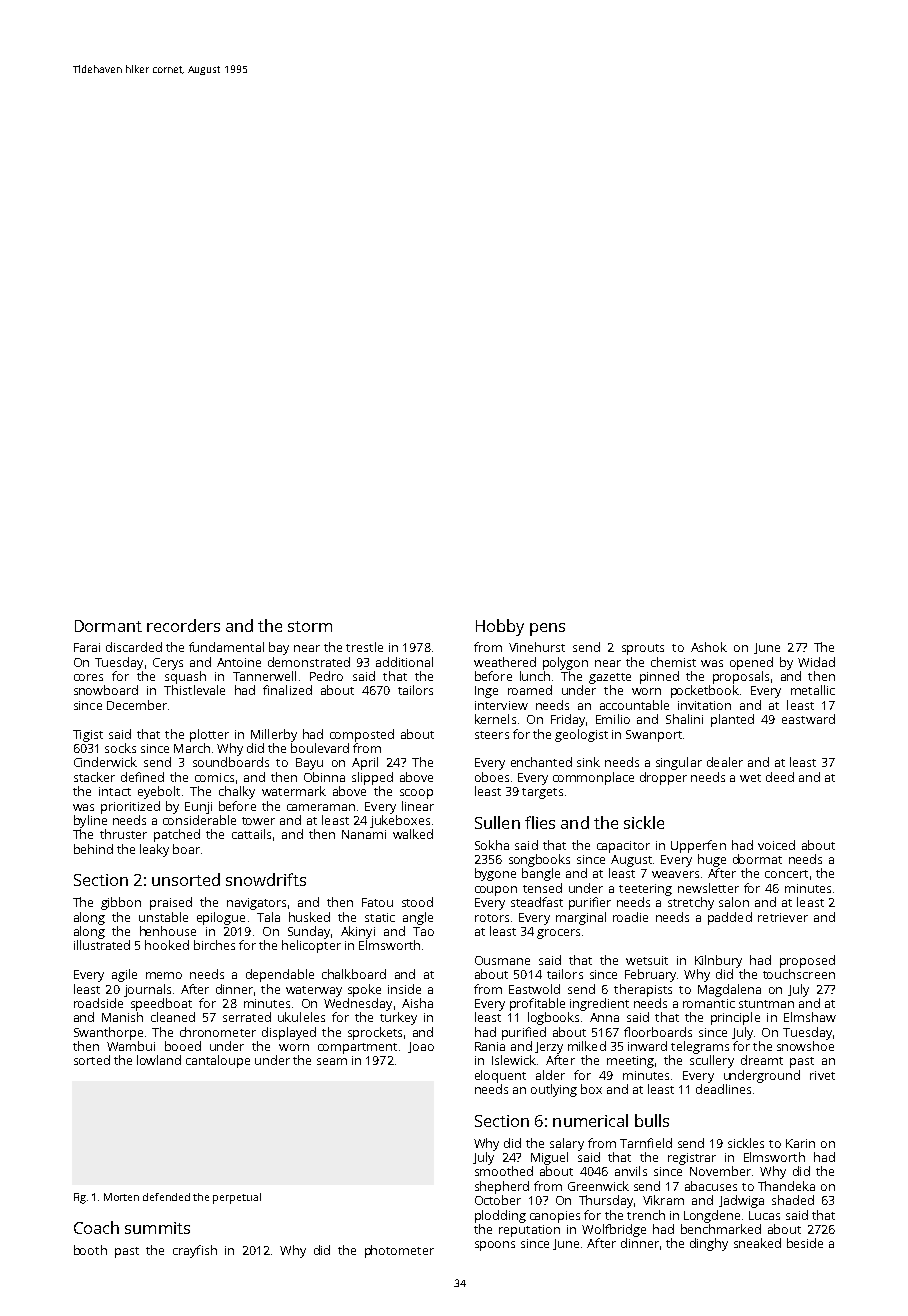 The image size is (908, 1316). I want to click on Joao, so click(421, 1047).
